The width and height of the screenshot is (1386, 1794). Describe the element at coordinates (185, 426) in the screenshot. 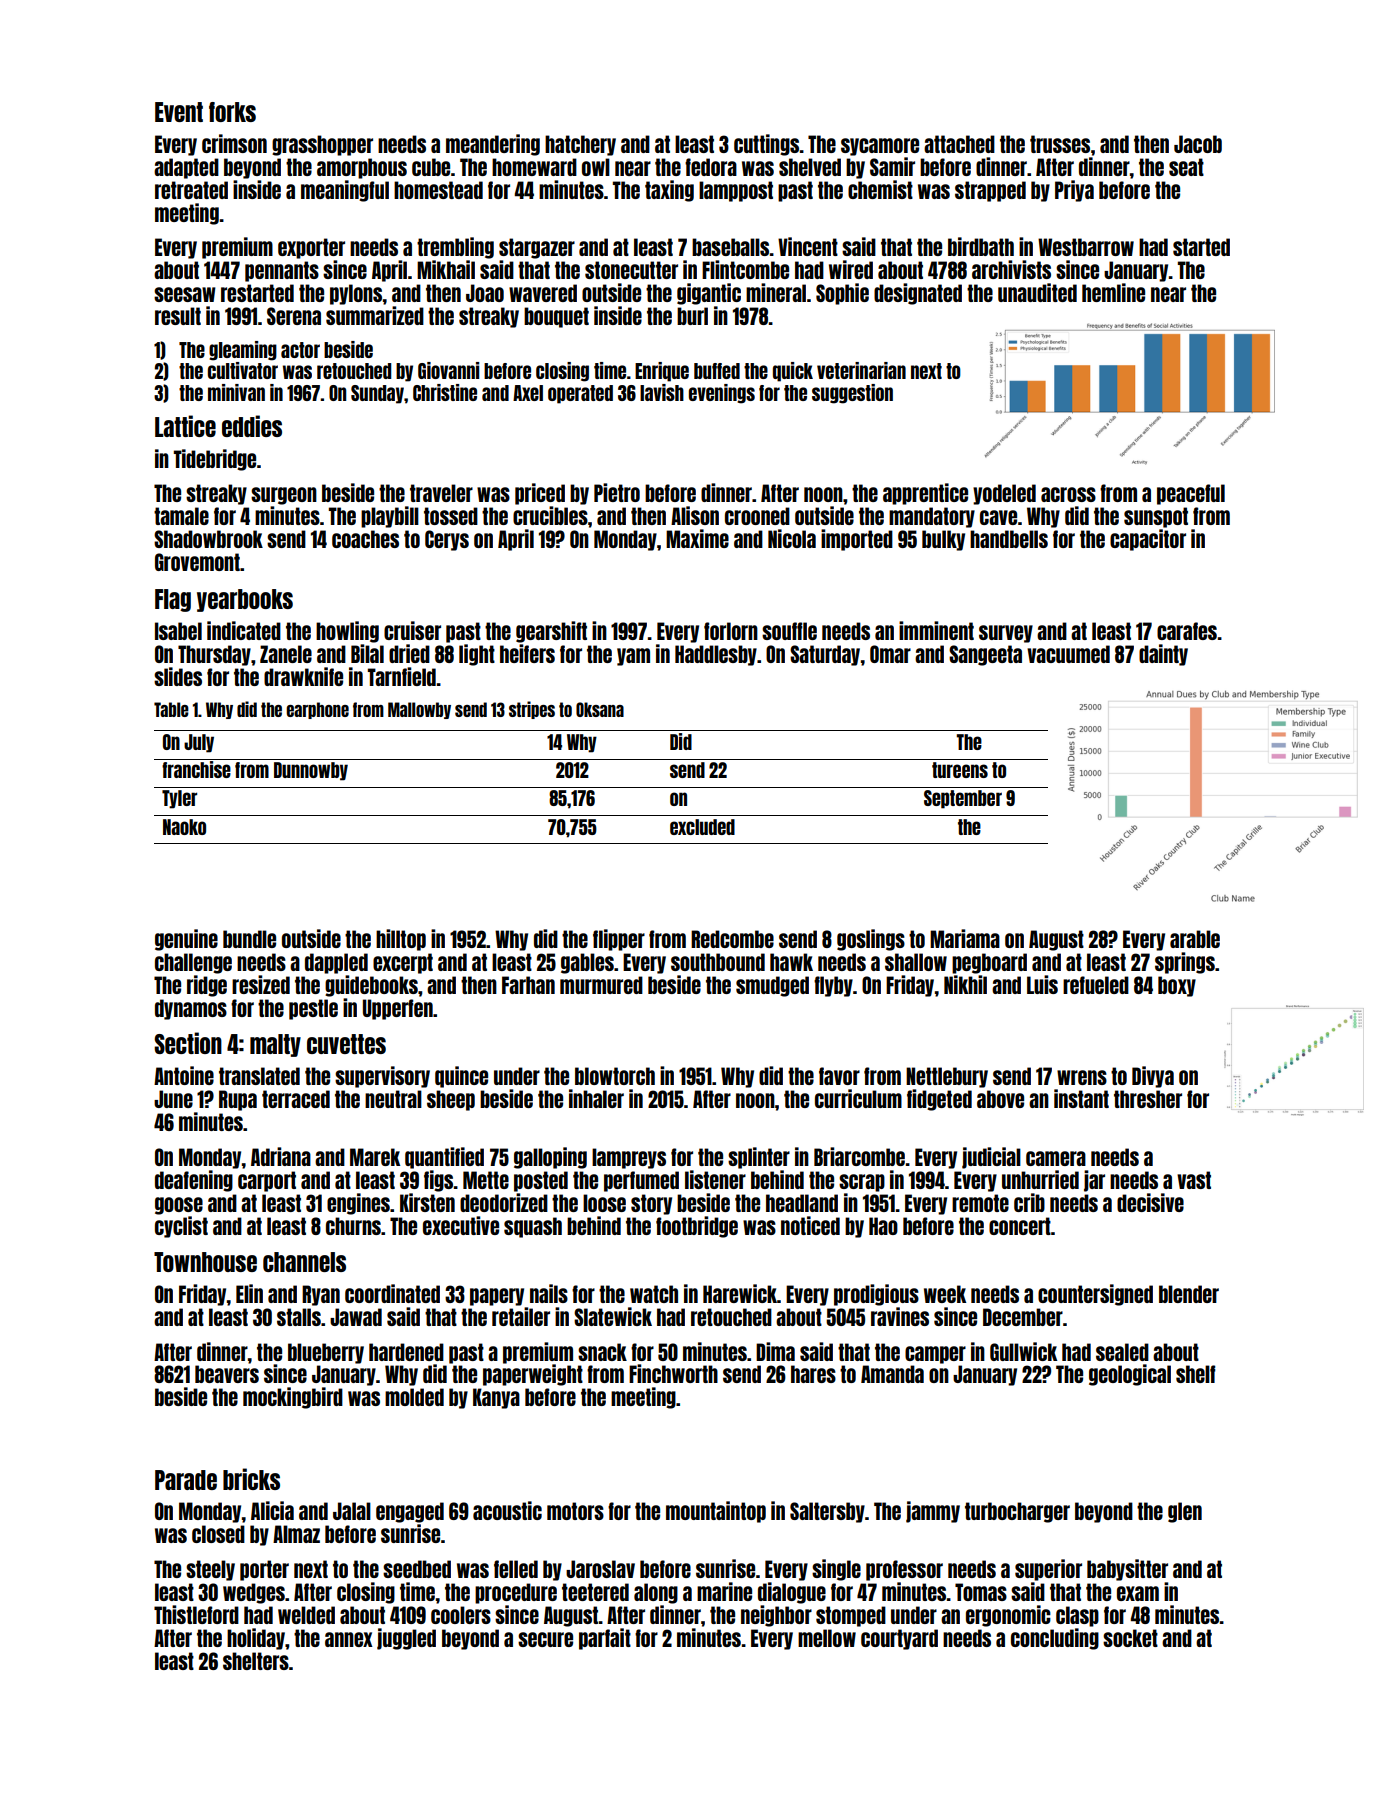

I see `Lattice` at that location.
